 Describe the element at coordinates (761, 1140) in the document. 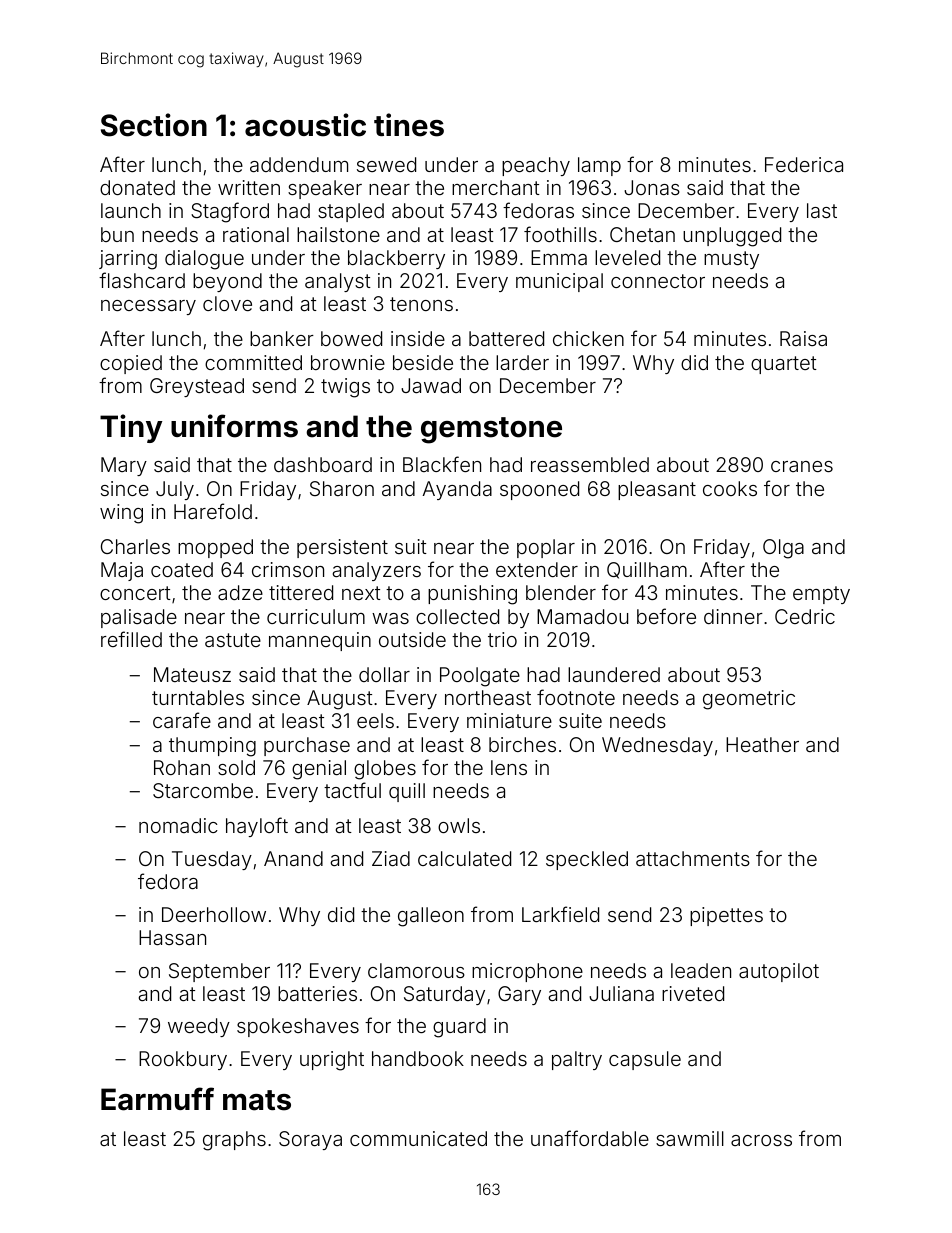

I see `across` at that location.
